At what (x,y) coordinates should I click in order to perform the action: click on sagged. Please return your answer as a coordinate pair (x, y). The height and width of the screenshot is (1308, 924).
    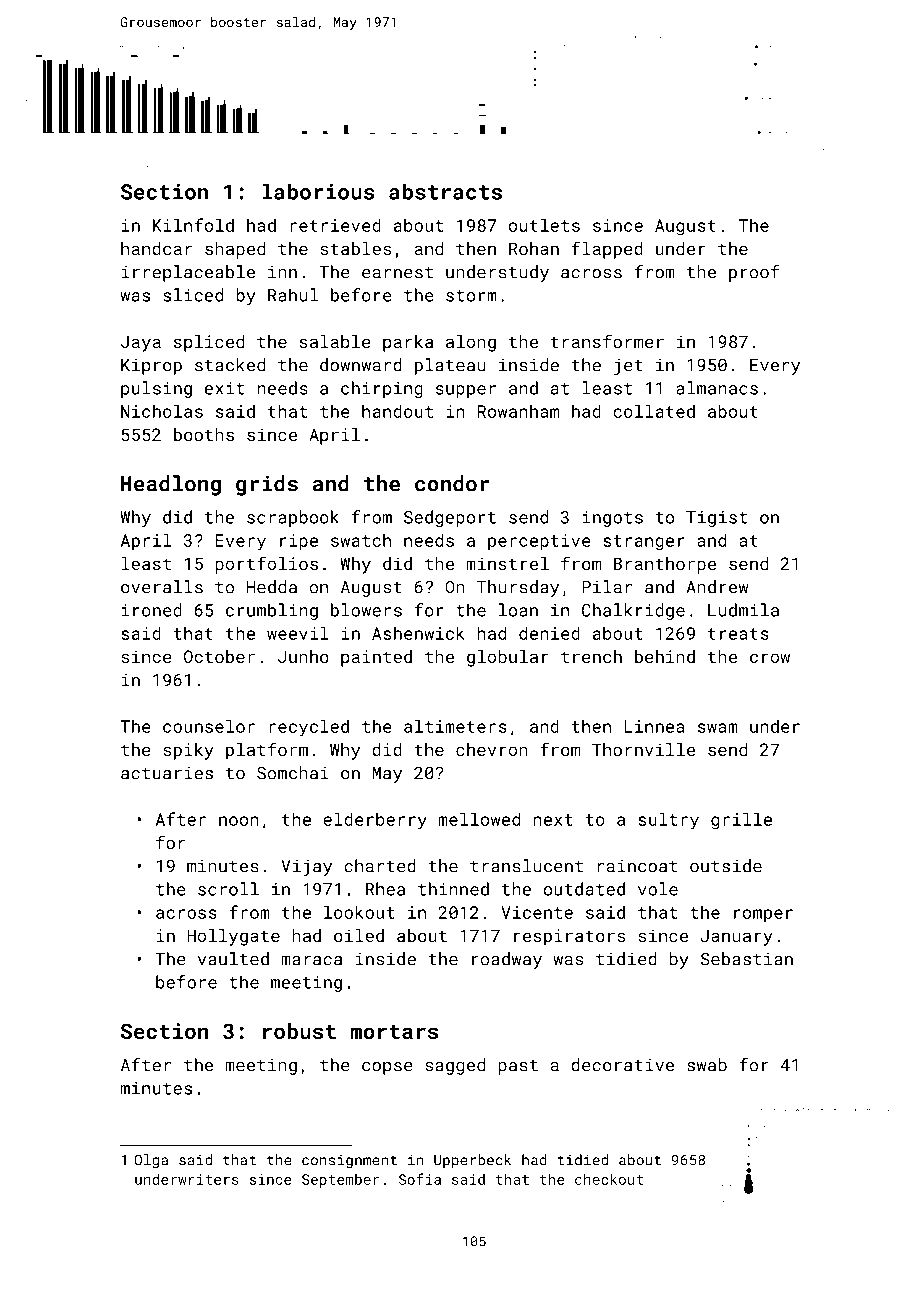
    Looking at the image, I should click on (455, 1066).
